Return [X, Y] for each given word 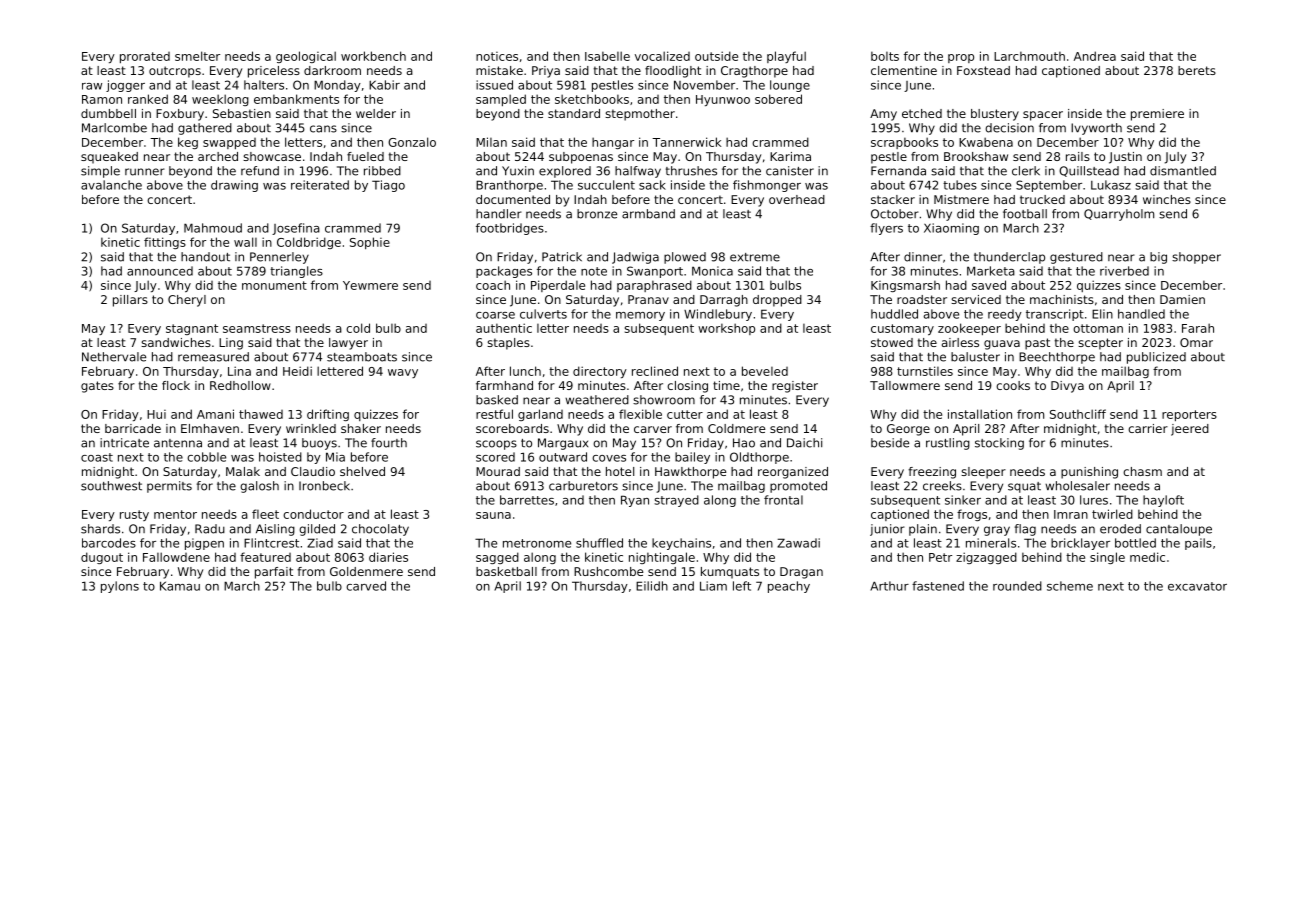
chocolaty [380, 530]
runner [145, 172]
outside [716, 56]
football [1025, 214]
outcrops [175, 72]
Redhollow [240, 385]
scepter [1100, 344]
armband [648, 214]
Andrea [1095, 56]
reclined [655, 371]
